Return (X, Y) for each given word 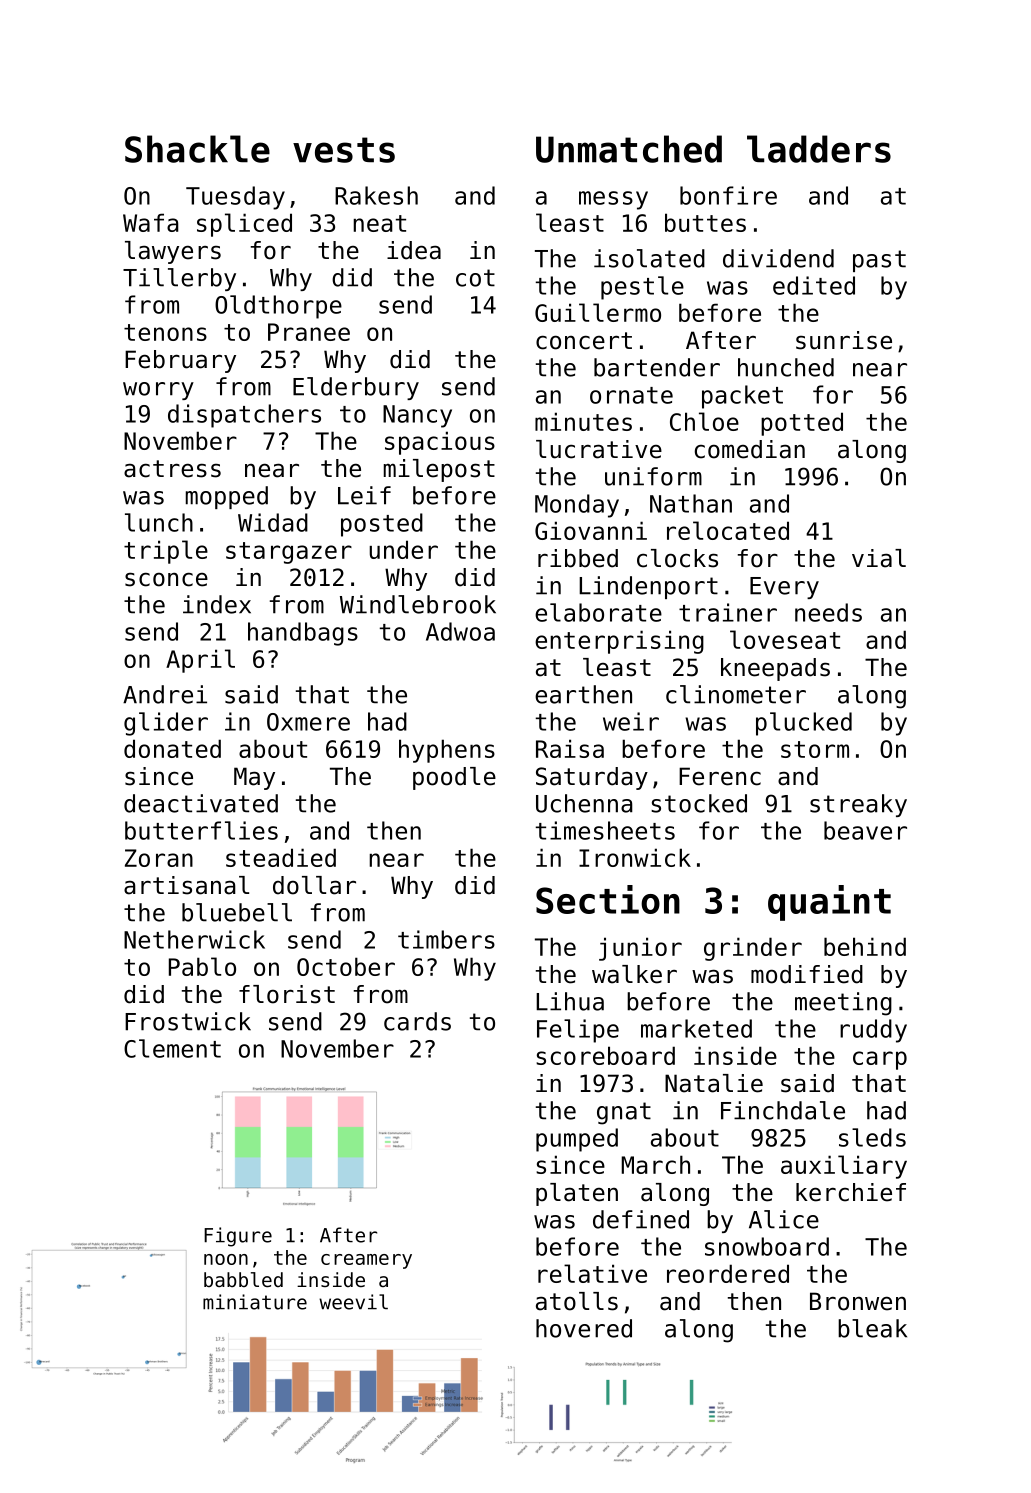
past (879, 261)
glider (166, 724)
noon (226, 1259)
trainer (728, 612)
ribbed (578, 558)
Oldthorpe (278, 307)
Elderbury (356, 388)
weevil (353, 1302)
